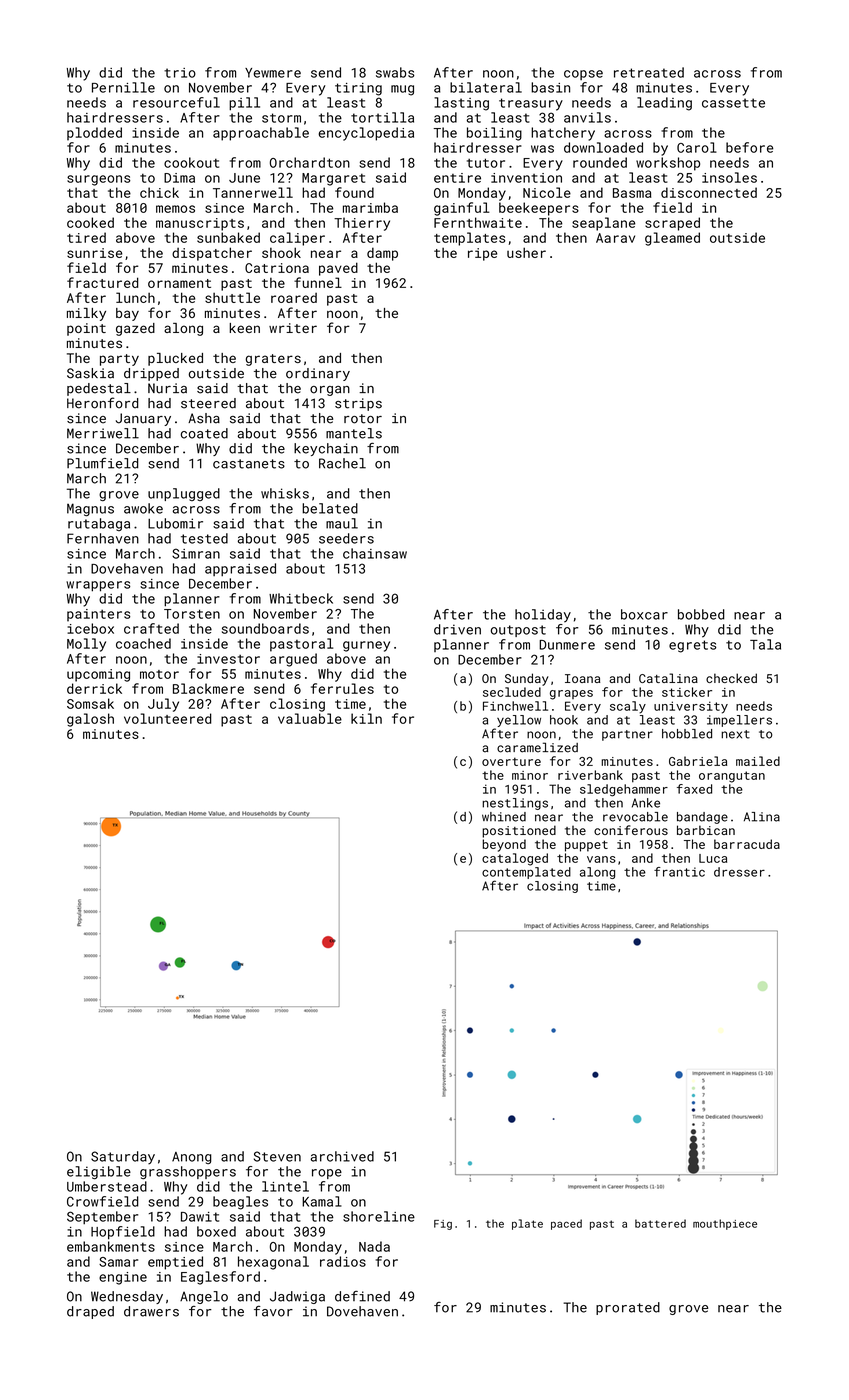 The width and height of the document is (849, 1400). I want to click on surgeons, so click(98, 180).
